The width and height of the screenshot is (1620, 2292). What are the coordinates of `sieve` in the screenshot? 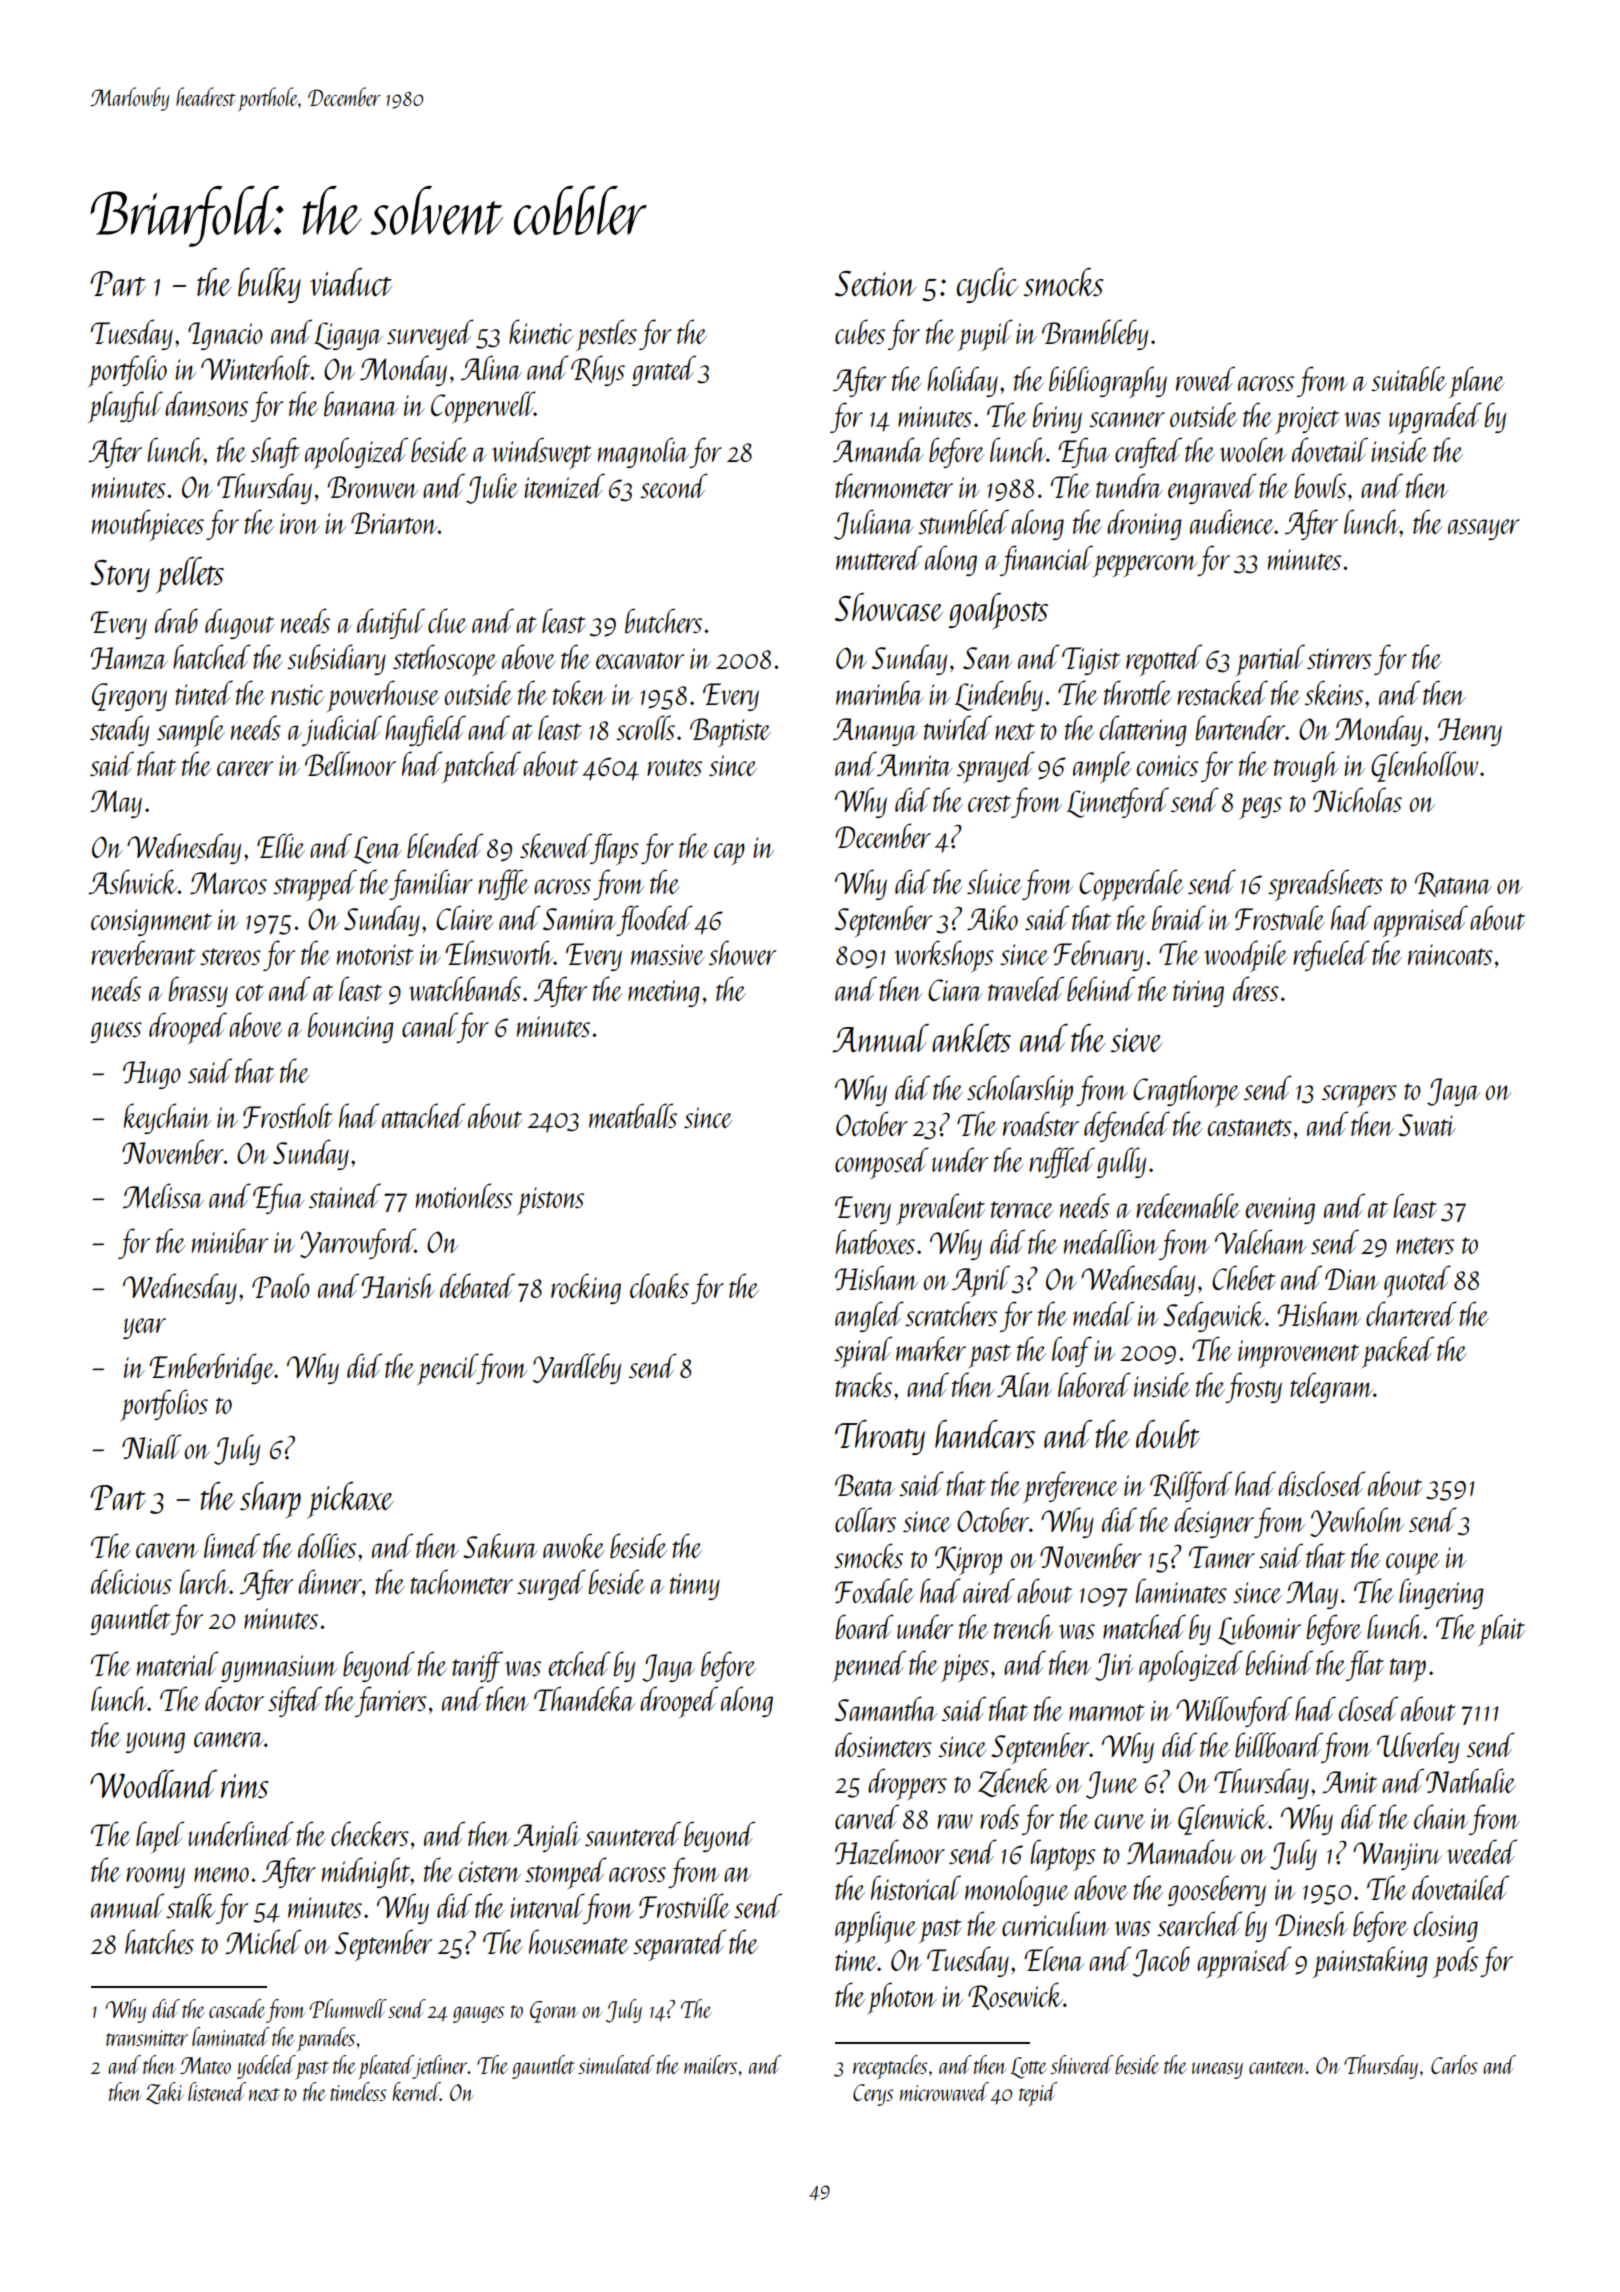 It's located at (1136, 1040).
